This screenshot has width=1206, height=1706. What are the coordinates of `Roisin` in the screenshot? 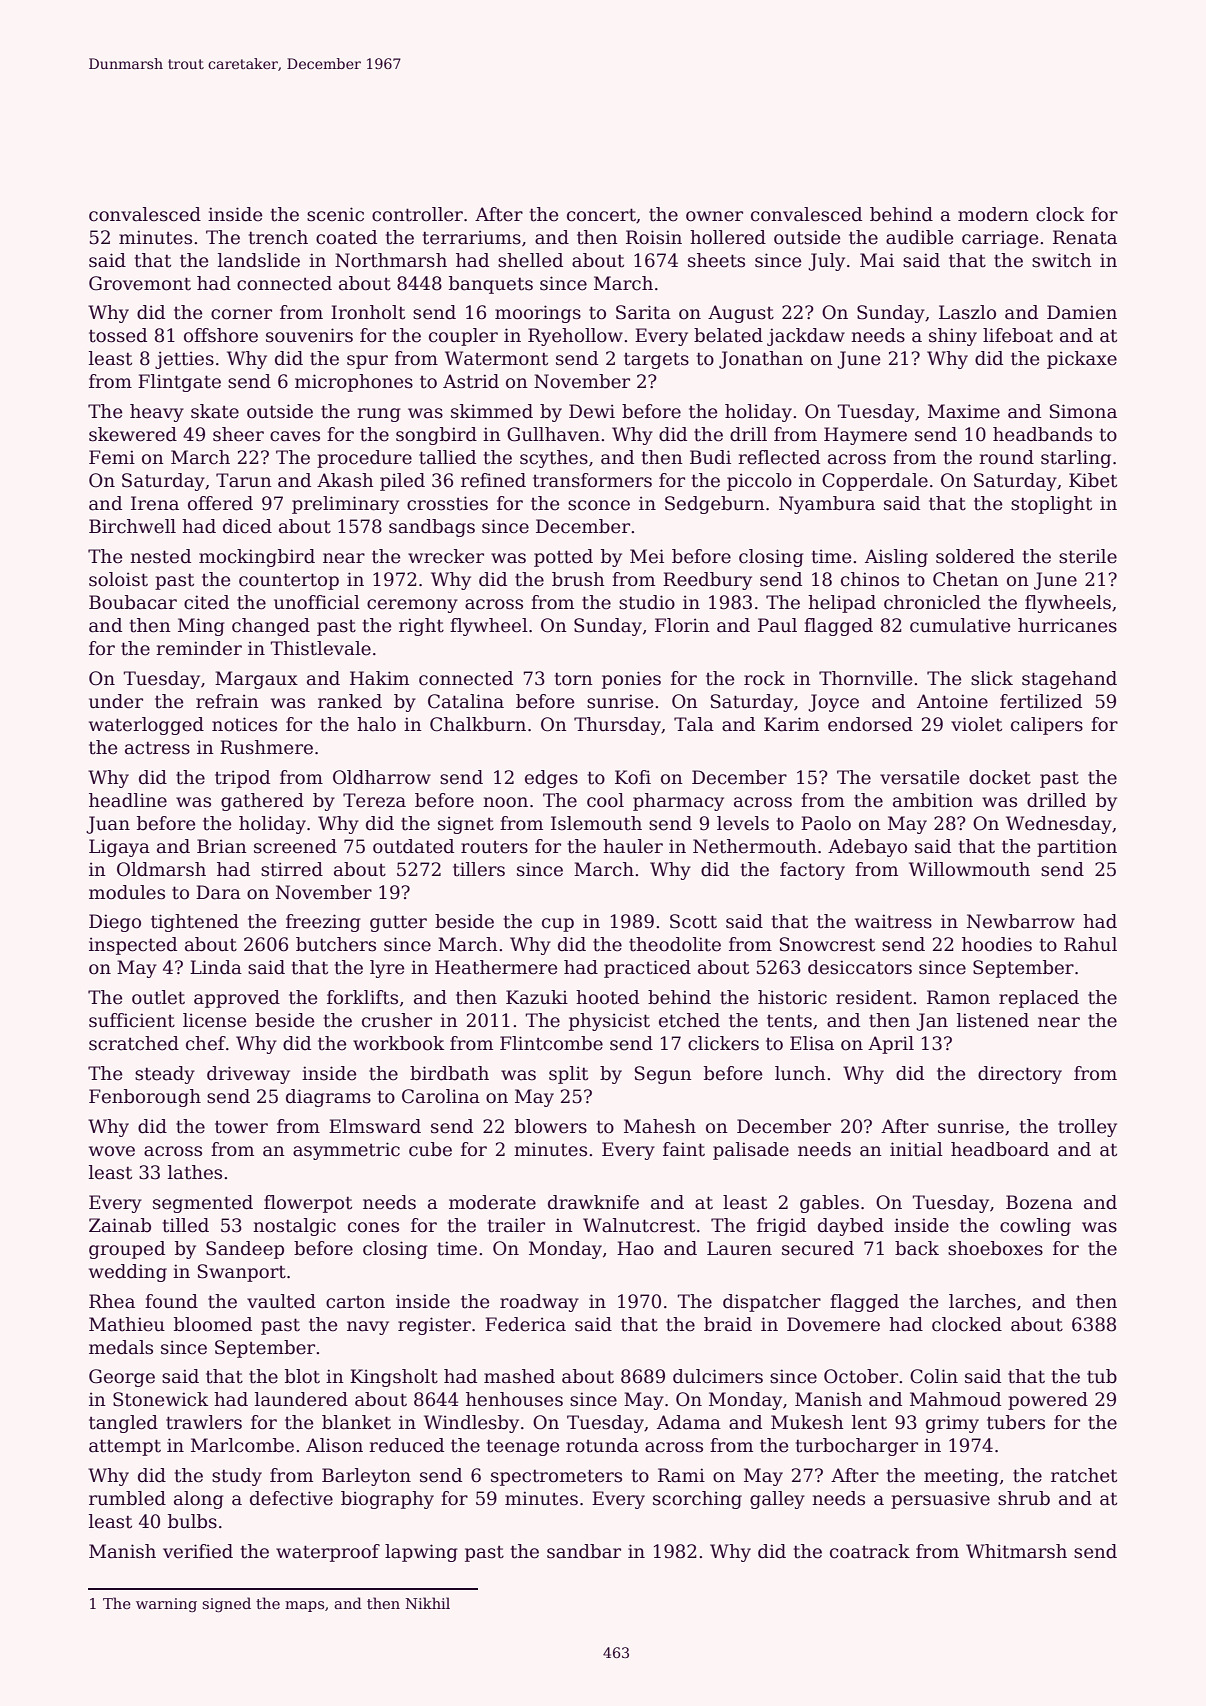 It's located at (654, 237).
